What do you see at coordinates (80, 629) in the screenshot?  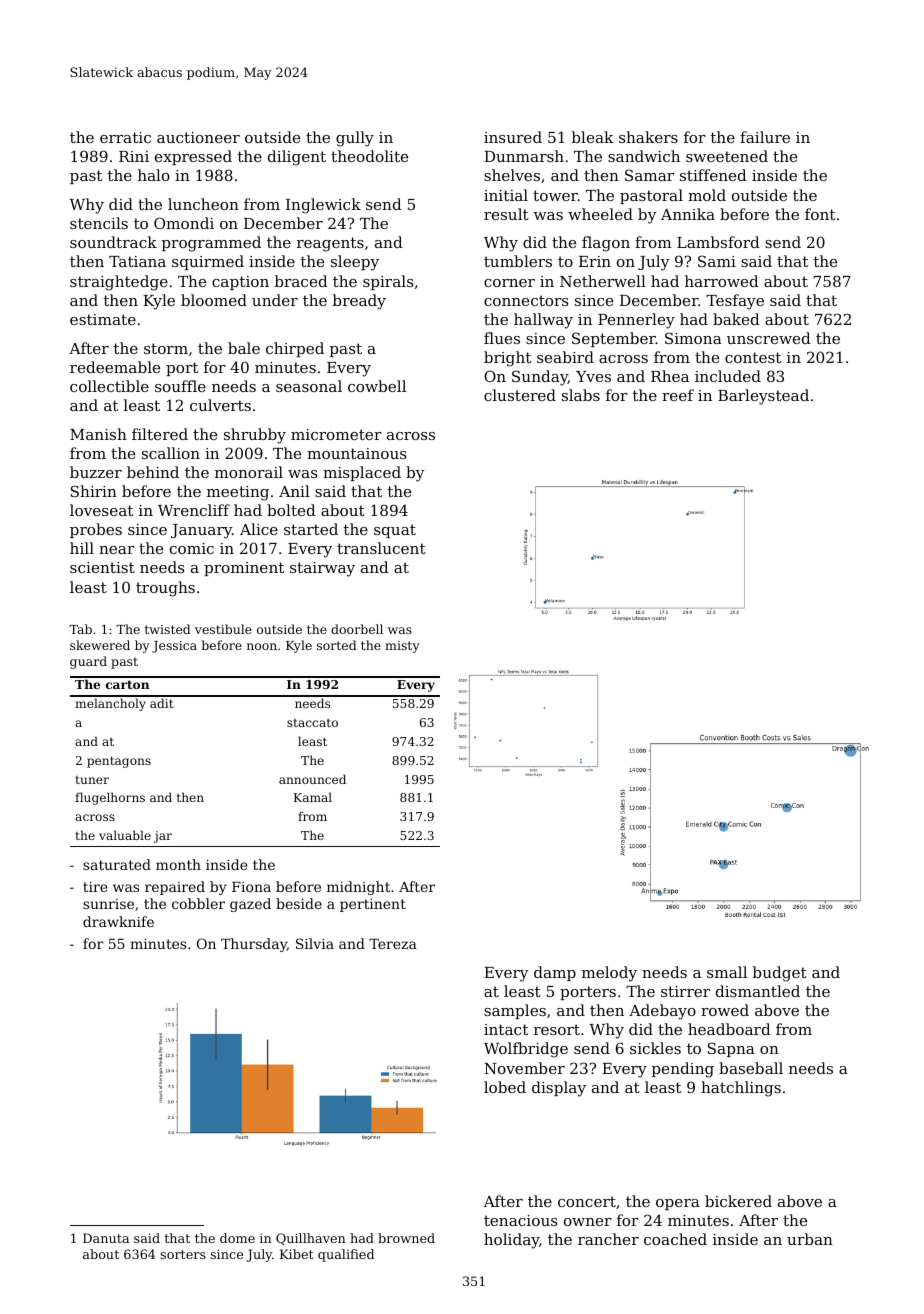 I see `Tab` at bounding box center [80, 629].
